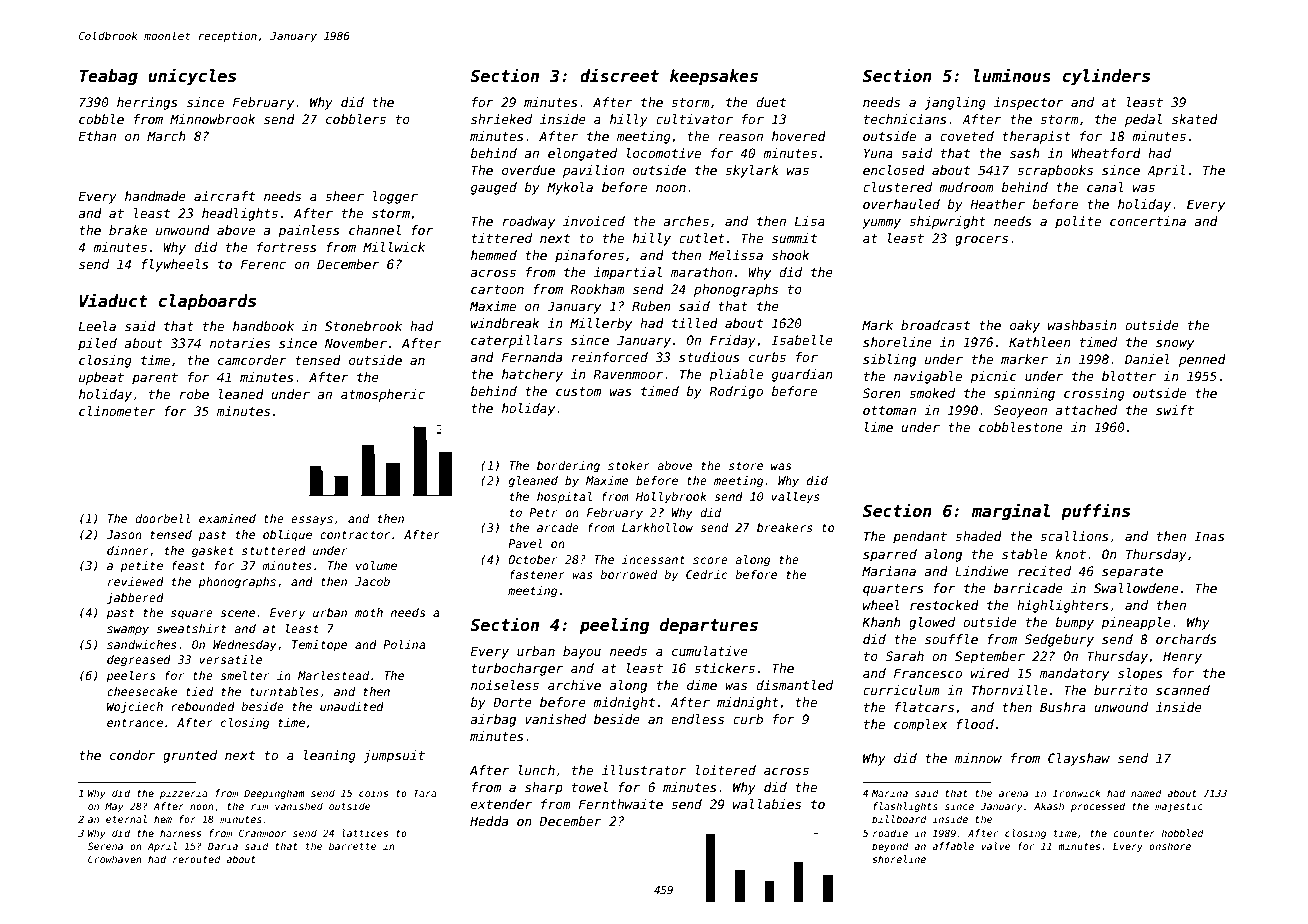  Describe the element at coordinates (935, 325) in the image. I see `broadcast` at that location.
